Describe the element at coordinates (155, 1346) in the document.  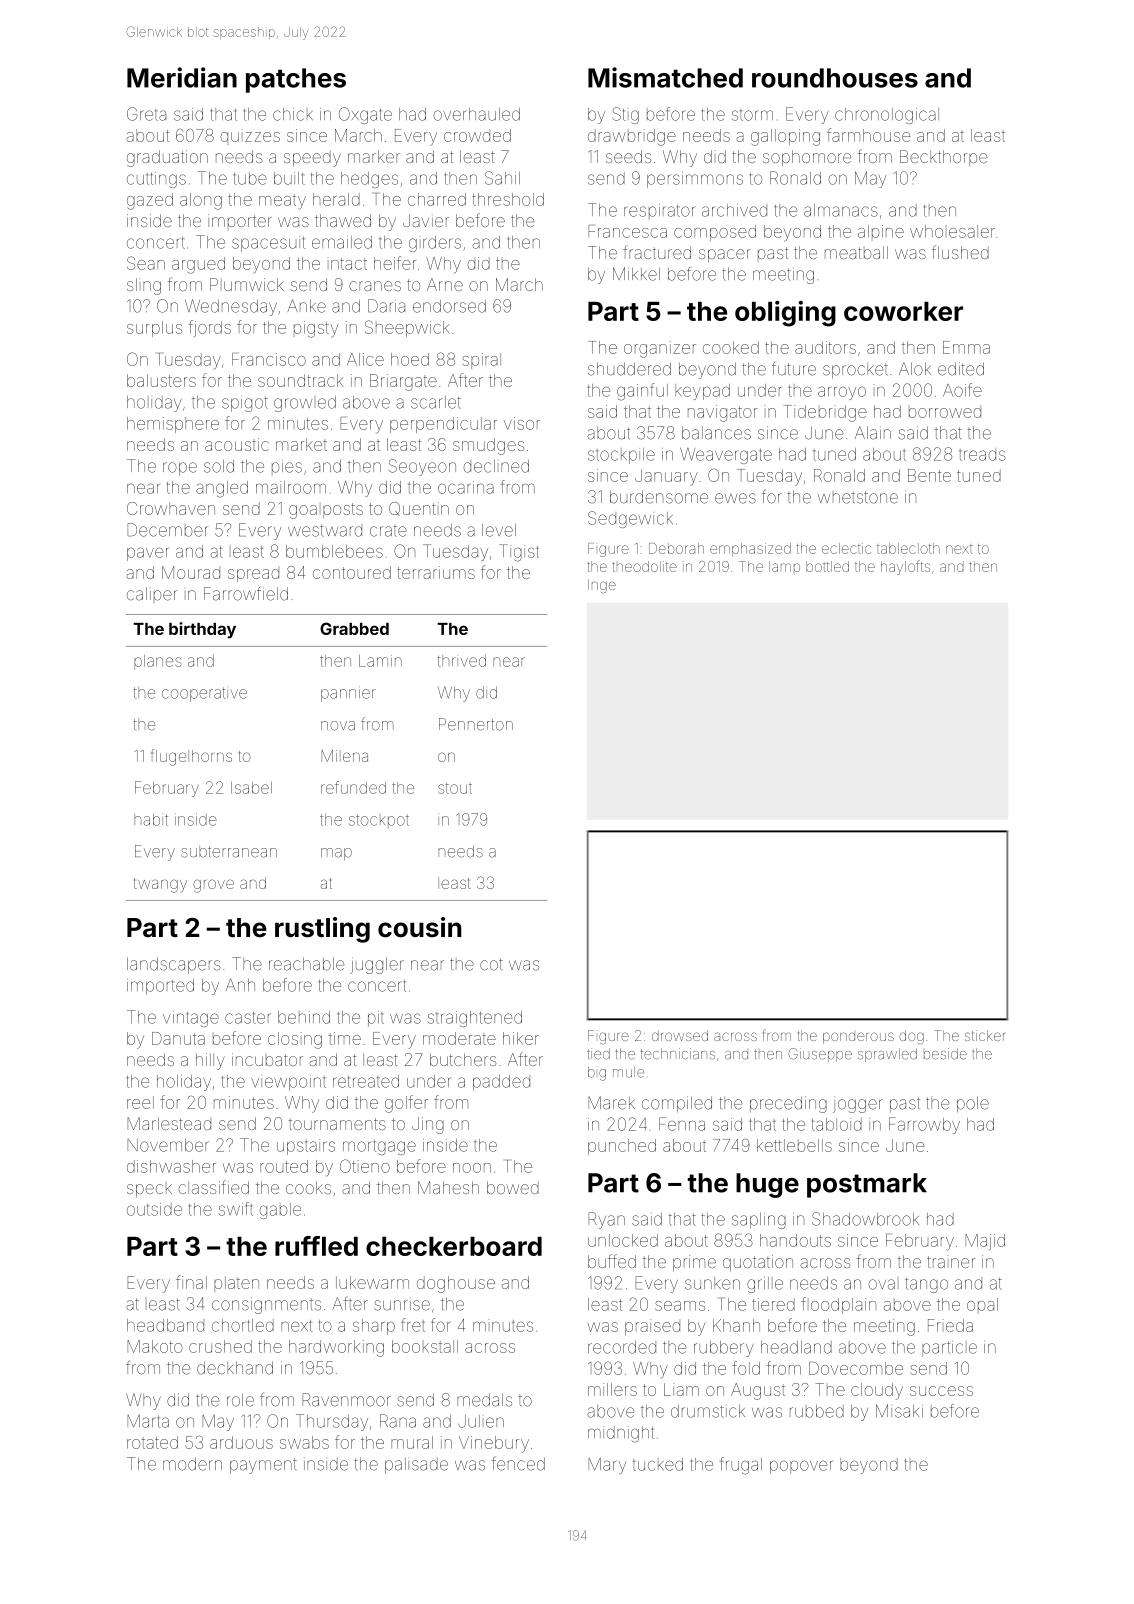
I see `Makoto` at that location.
